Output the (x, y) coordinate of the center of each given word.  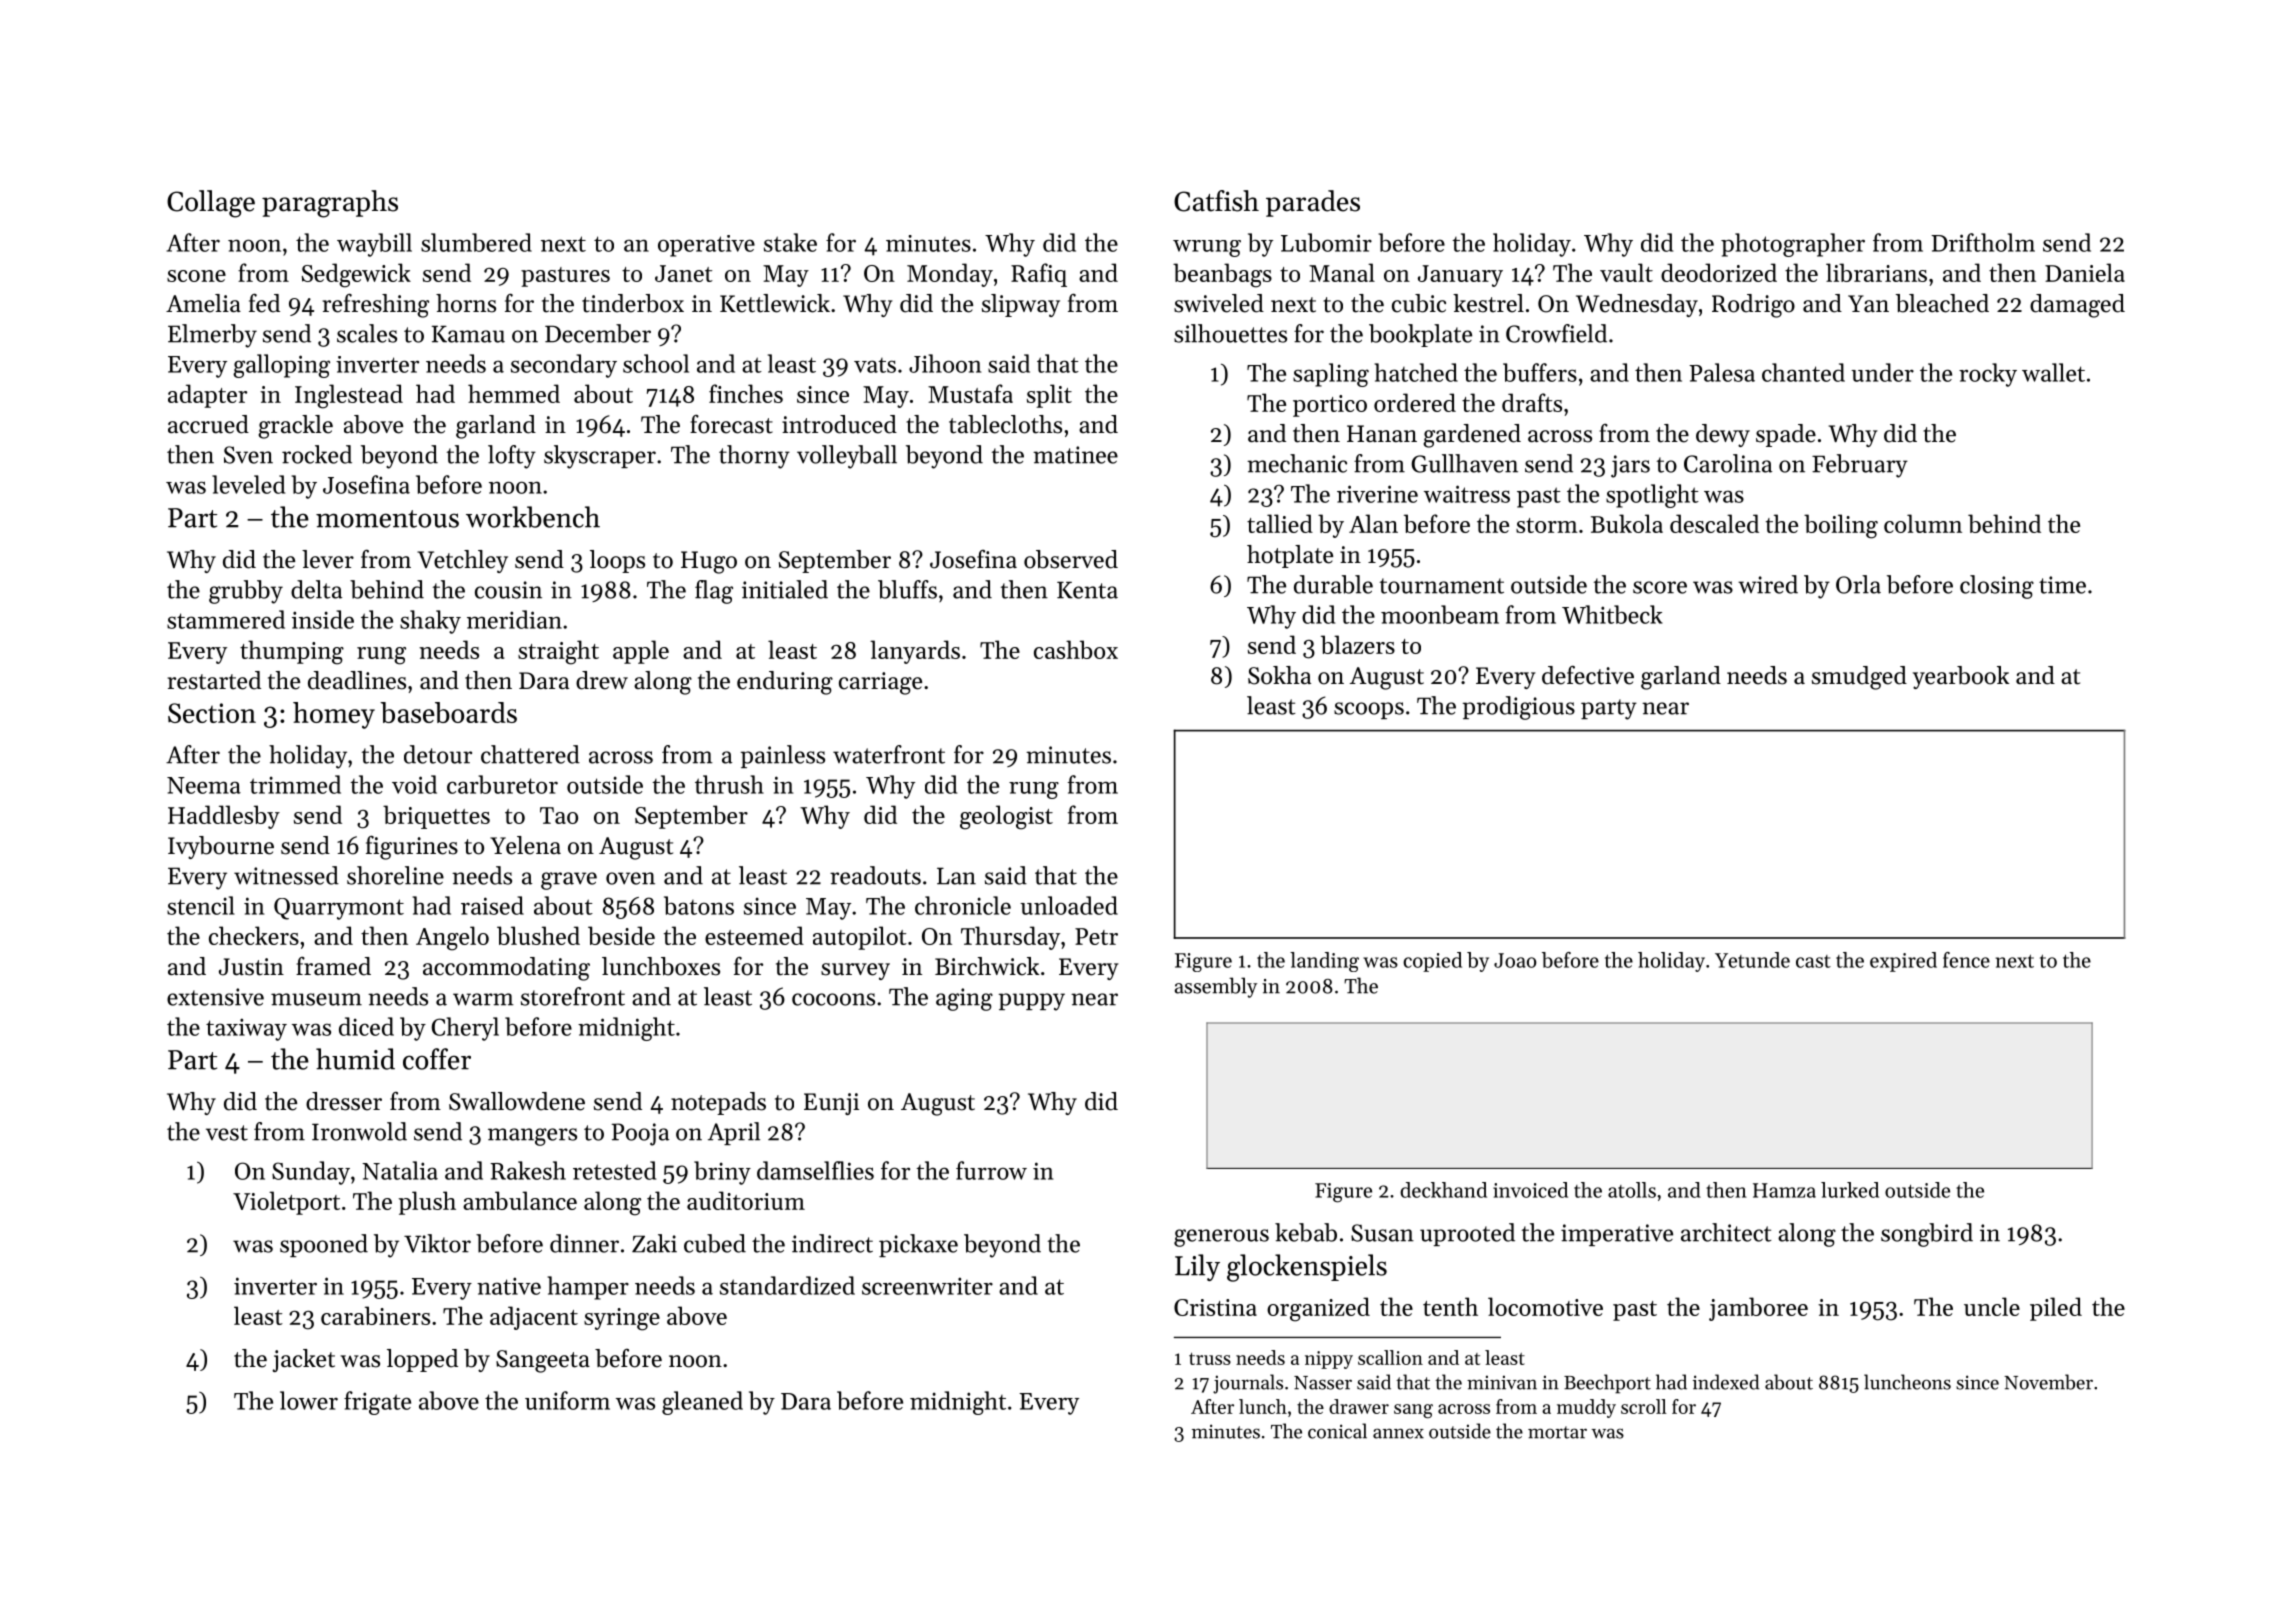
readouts (875, 875)
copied (1432, 962)
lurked (1850, 1190)
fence (1966, 960)
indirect (832, 1243)
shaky (430, 622)
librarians (1876, 272)
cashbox (1076, 649)
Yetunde (1752, 960)
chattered (530, 754)
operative (706, 246)
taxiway (246, 1029)
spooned (324, 1245)
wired (1768, 584)
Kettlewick (775, 303)
